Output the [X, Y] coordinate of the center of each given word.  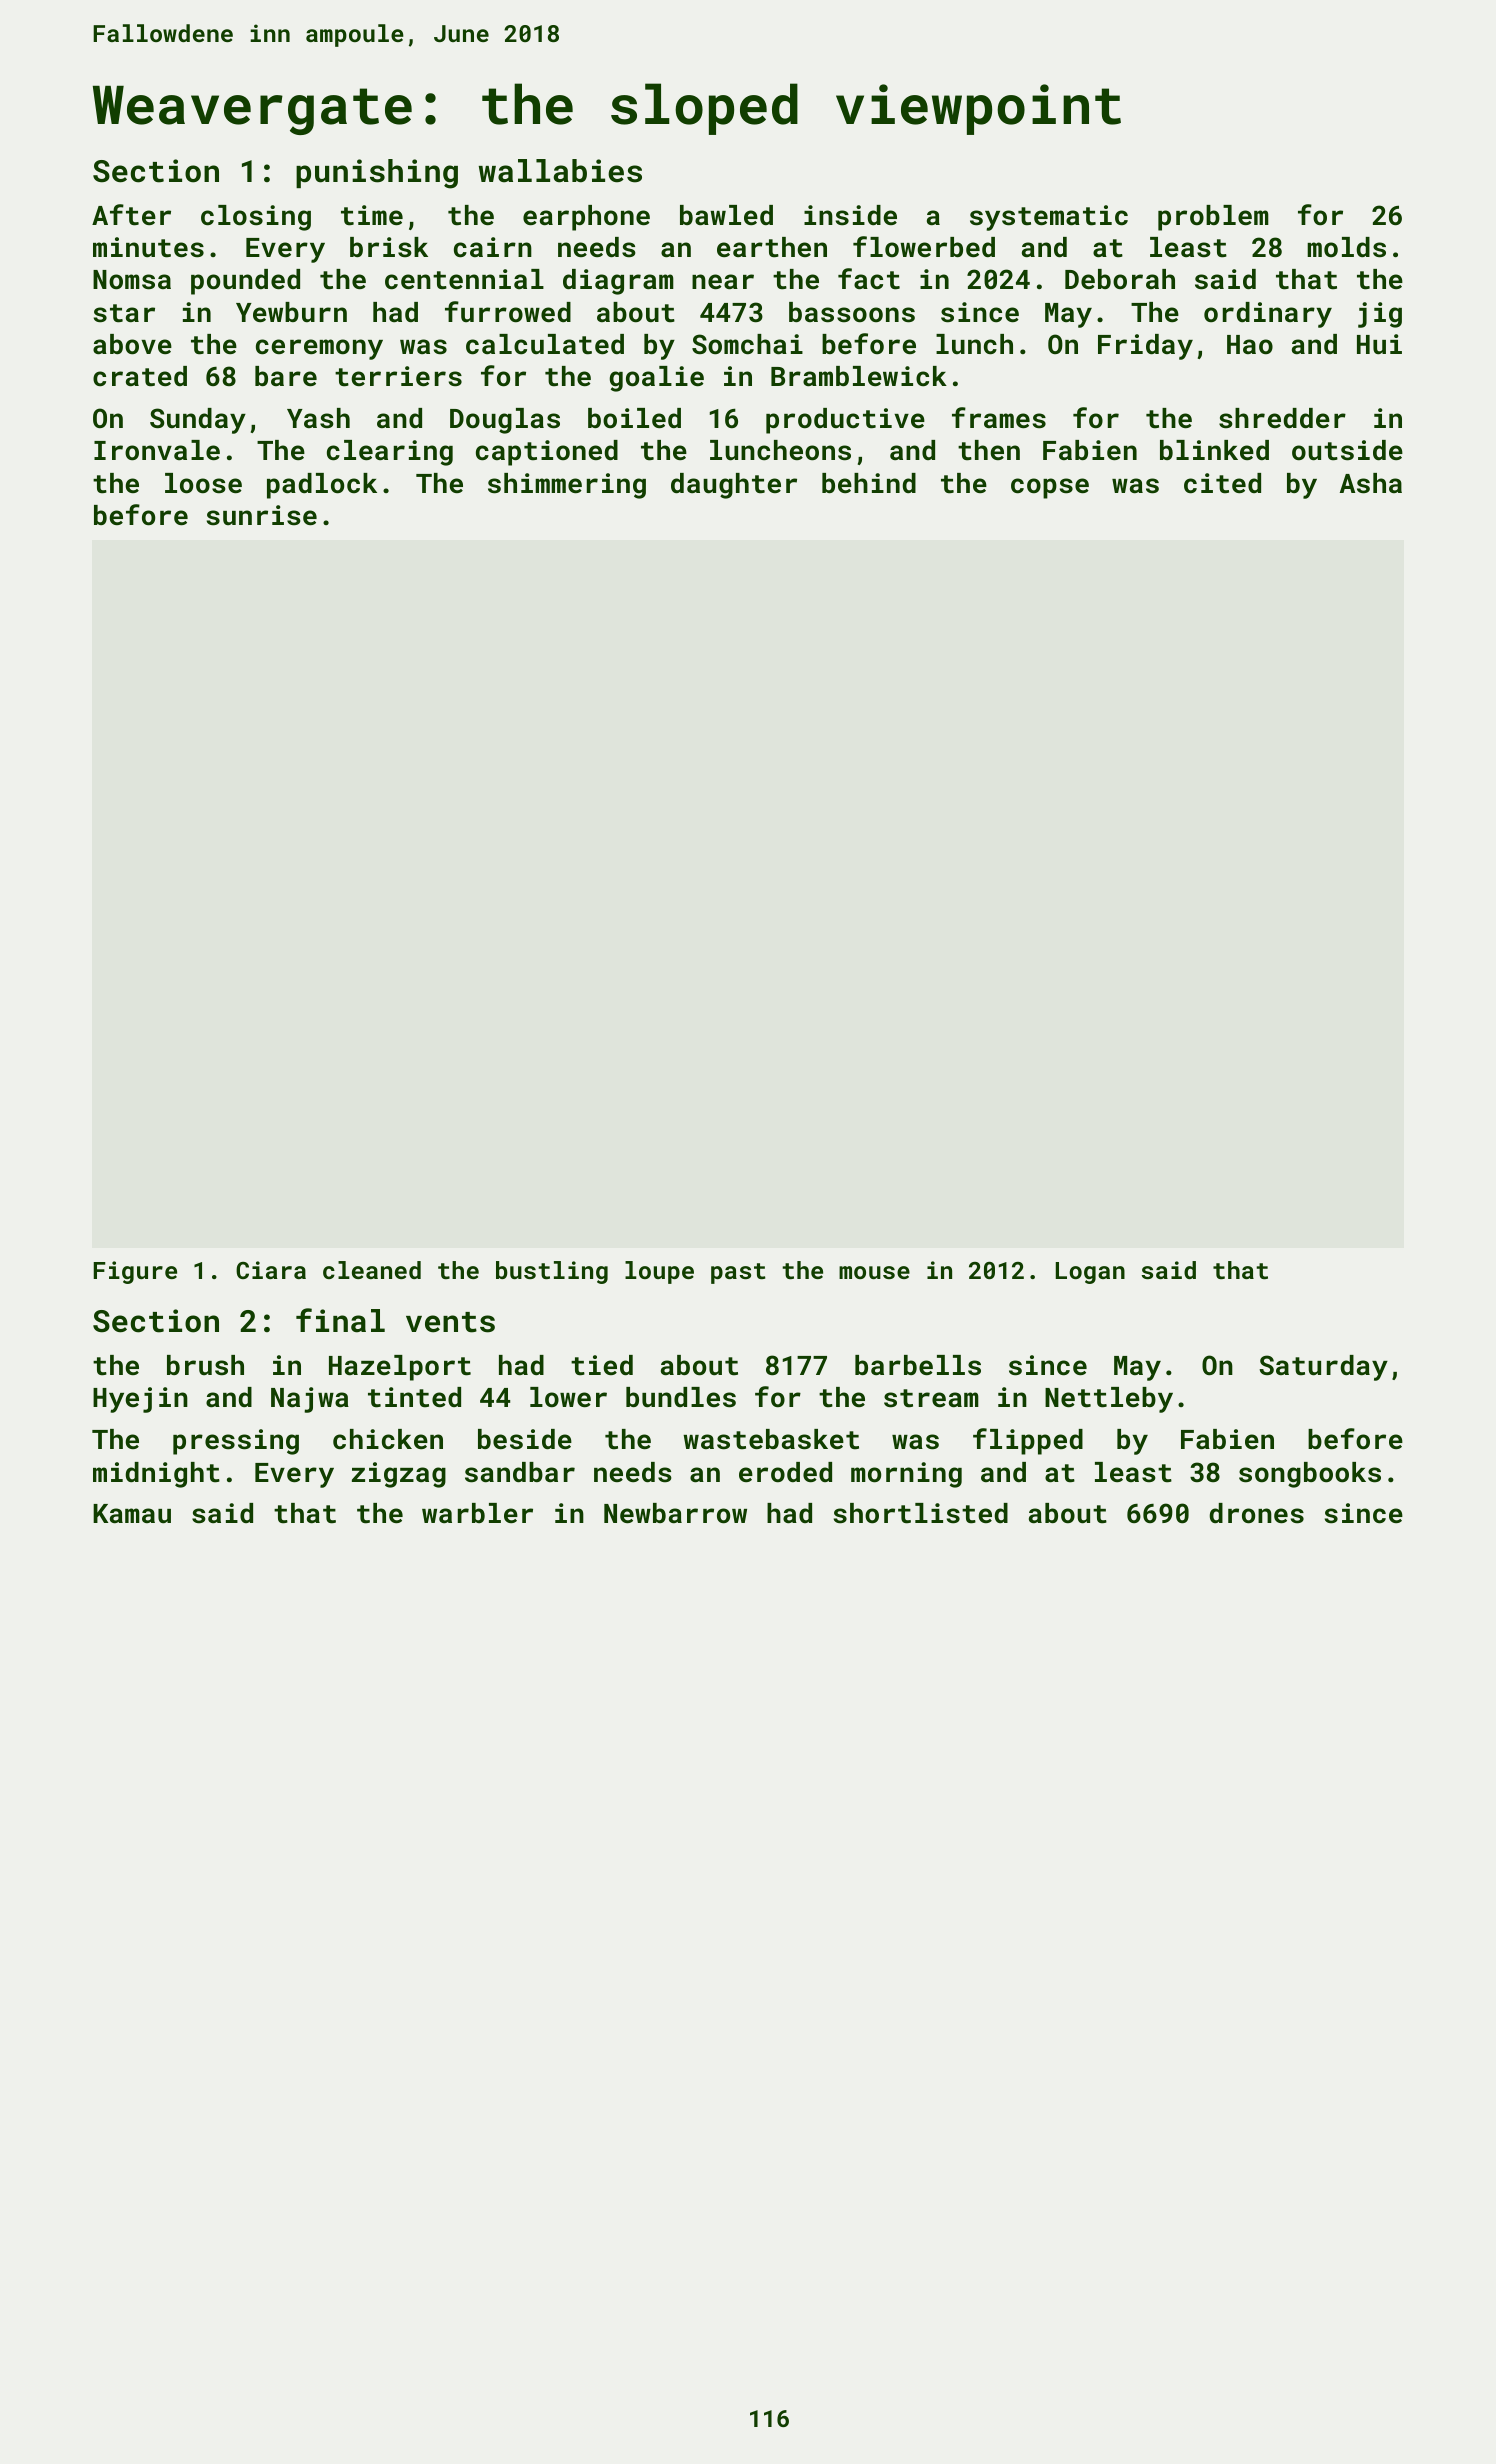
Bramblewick [859, 376]
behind [869, 483]
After [131, 215]
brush [205, 1365]
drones [1256, 1513]
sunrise [262, 515]
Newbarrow [675, 1513]
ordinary [1268, 315]
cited [1222, 483]
